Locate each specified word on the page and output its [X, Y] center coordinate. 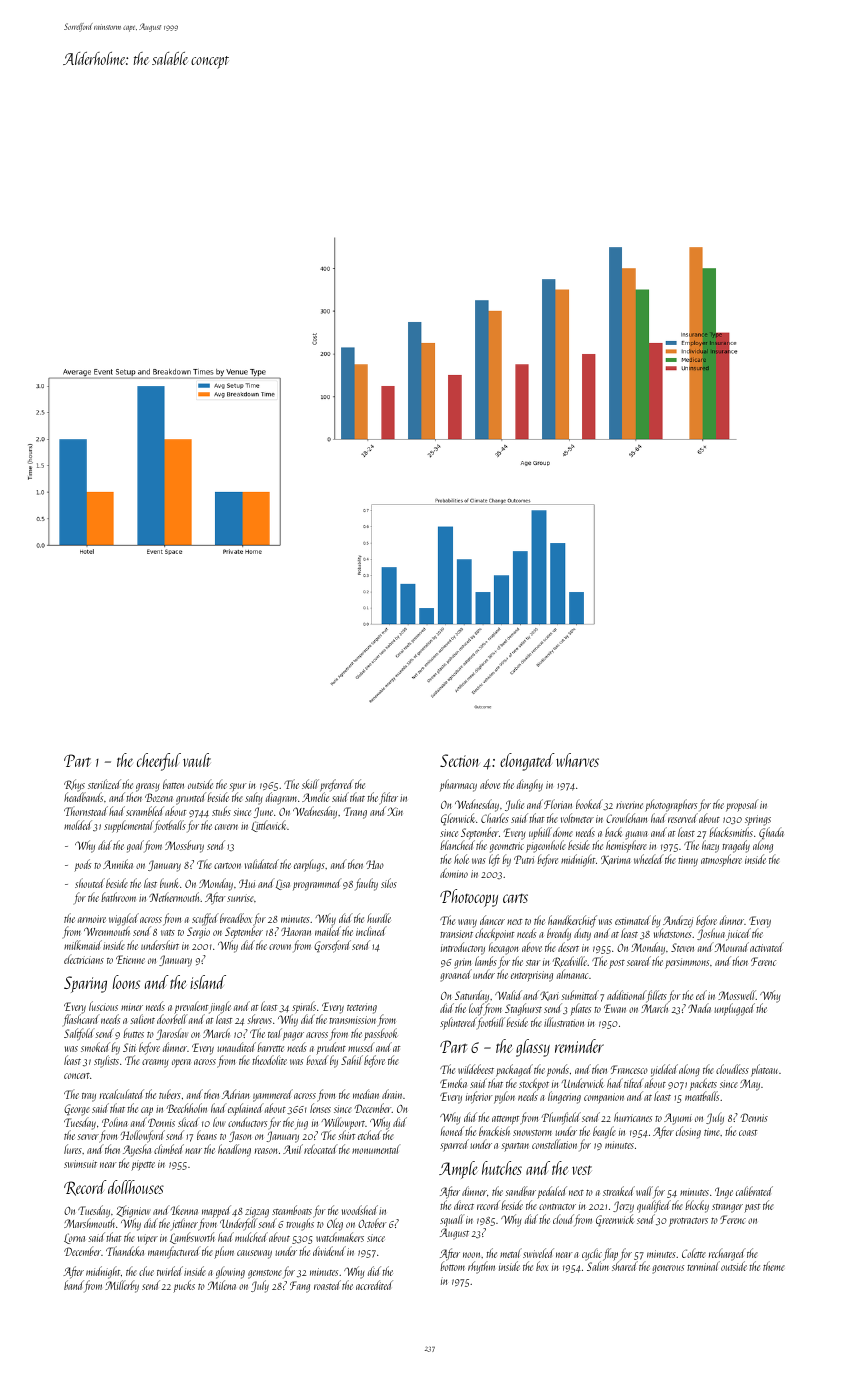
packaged [514, 1070]
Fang [300, 1287]
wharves [577, 760]
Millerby [122, 1286]
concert [77, 1076]
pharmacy [458, 785]
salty [254, 798]
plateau [764, 1070]
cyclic [592, 1255]
